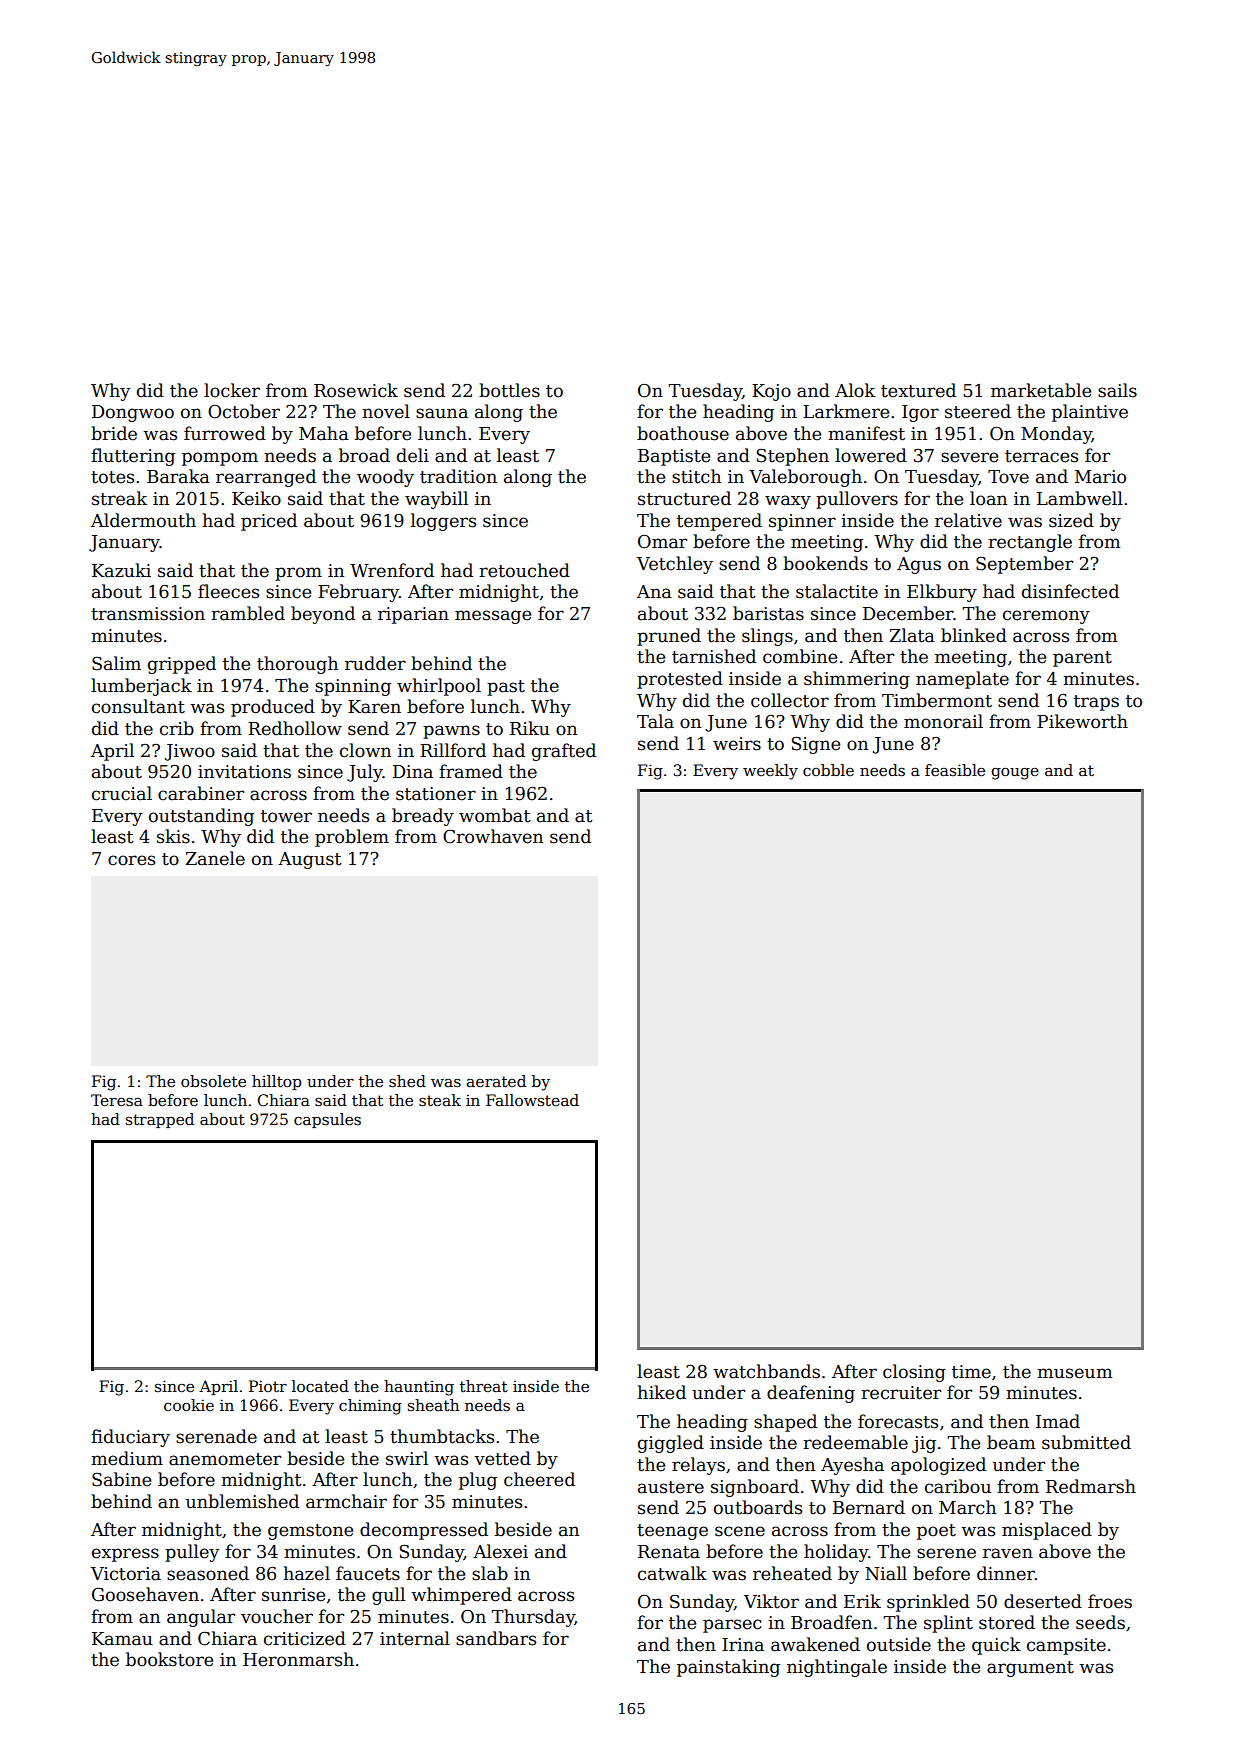 The width and height of the screenshot is (1235, 1747). I want to click on cobble, so click(828, 770).
